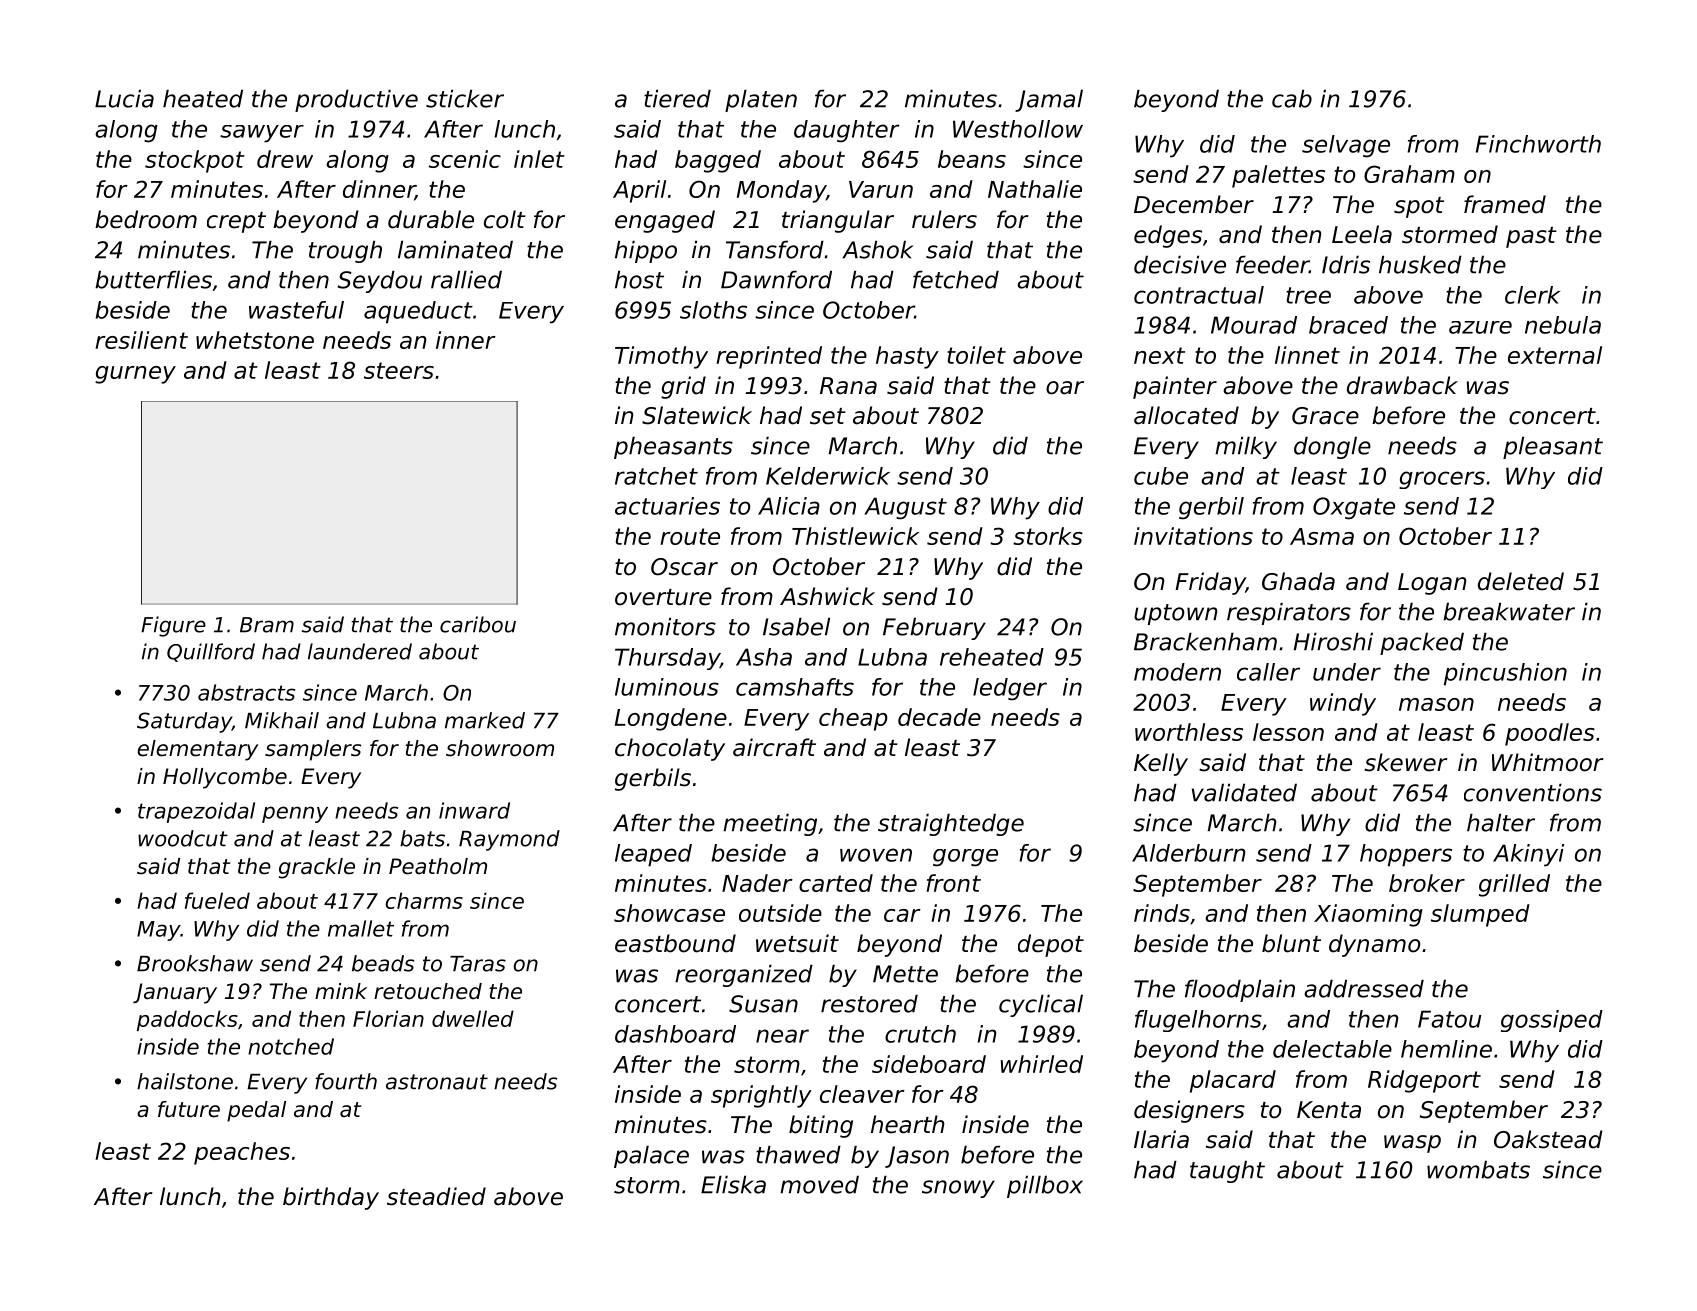 Image resolution: width=1697 pixels, height=1311 pixels. Describe the element at coordinates (828, 416) in the screenshot. I see `set` at that location.
